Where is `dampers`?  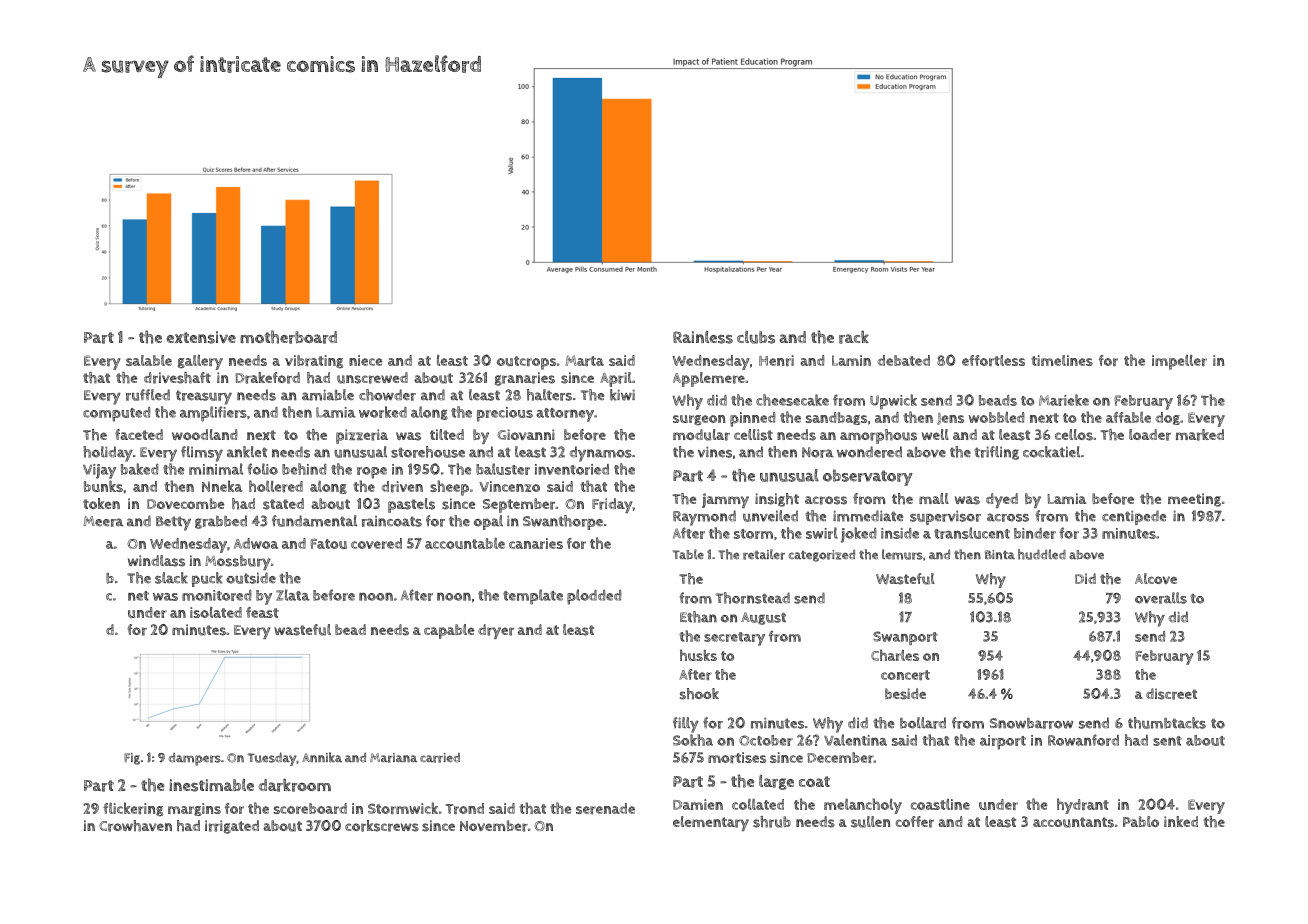 dampers is located at coordinates (195, 759).
